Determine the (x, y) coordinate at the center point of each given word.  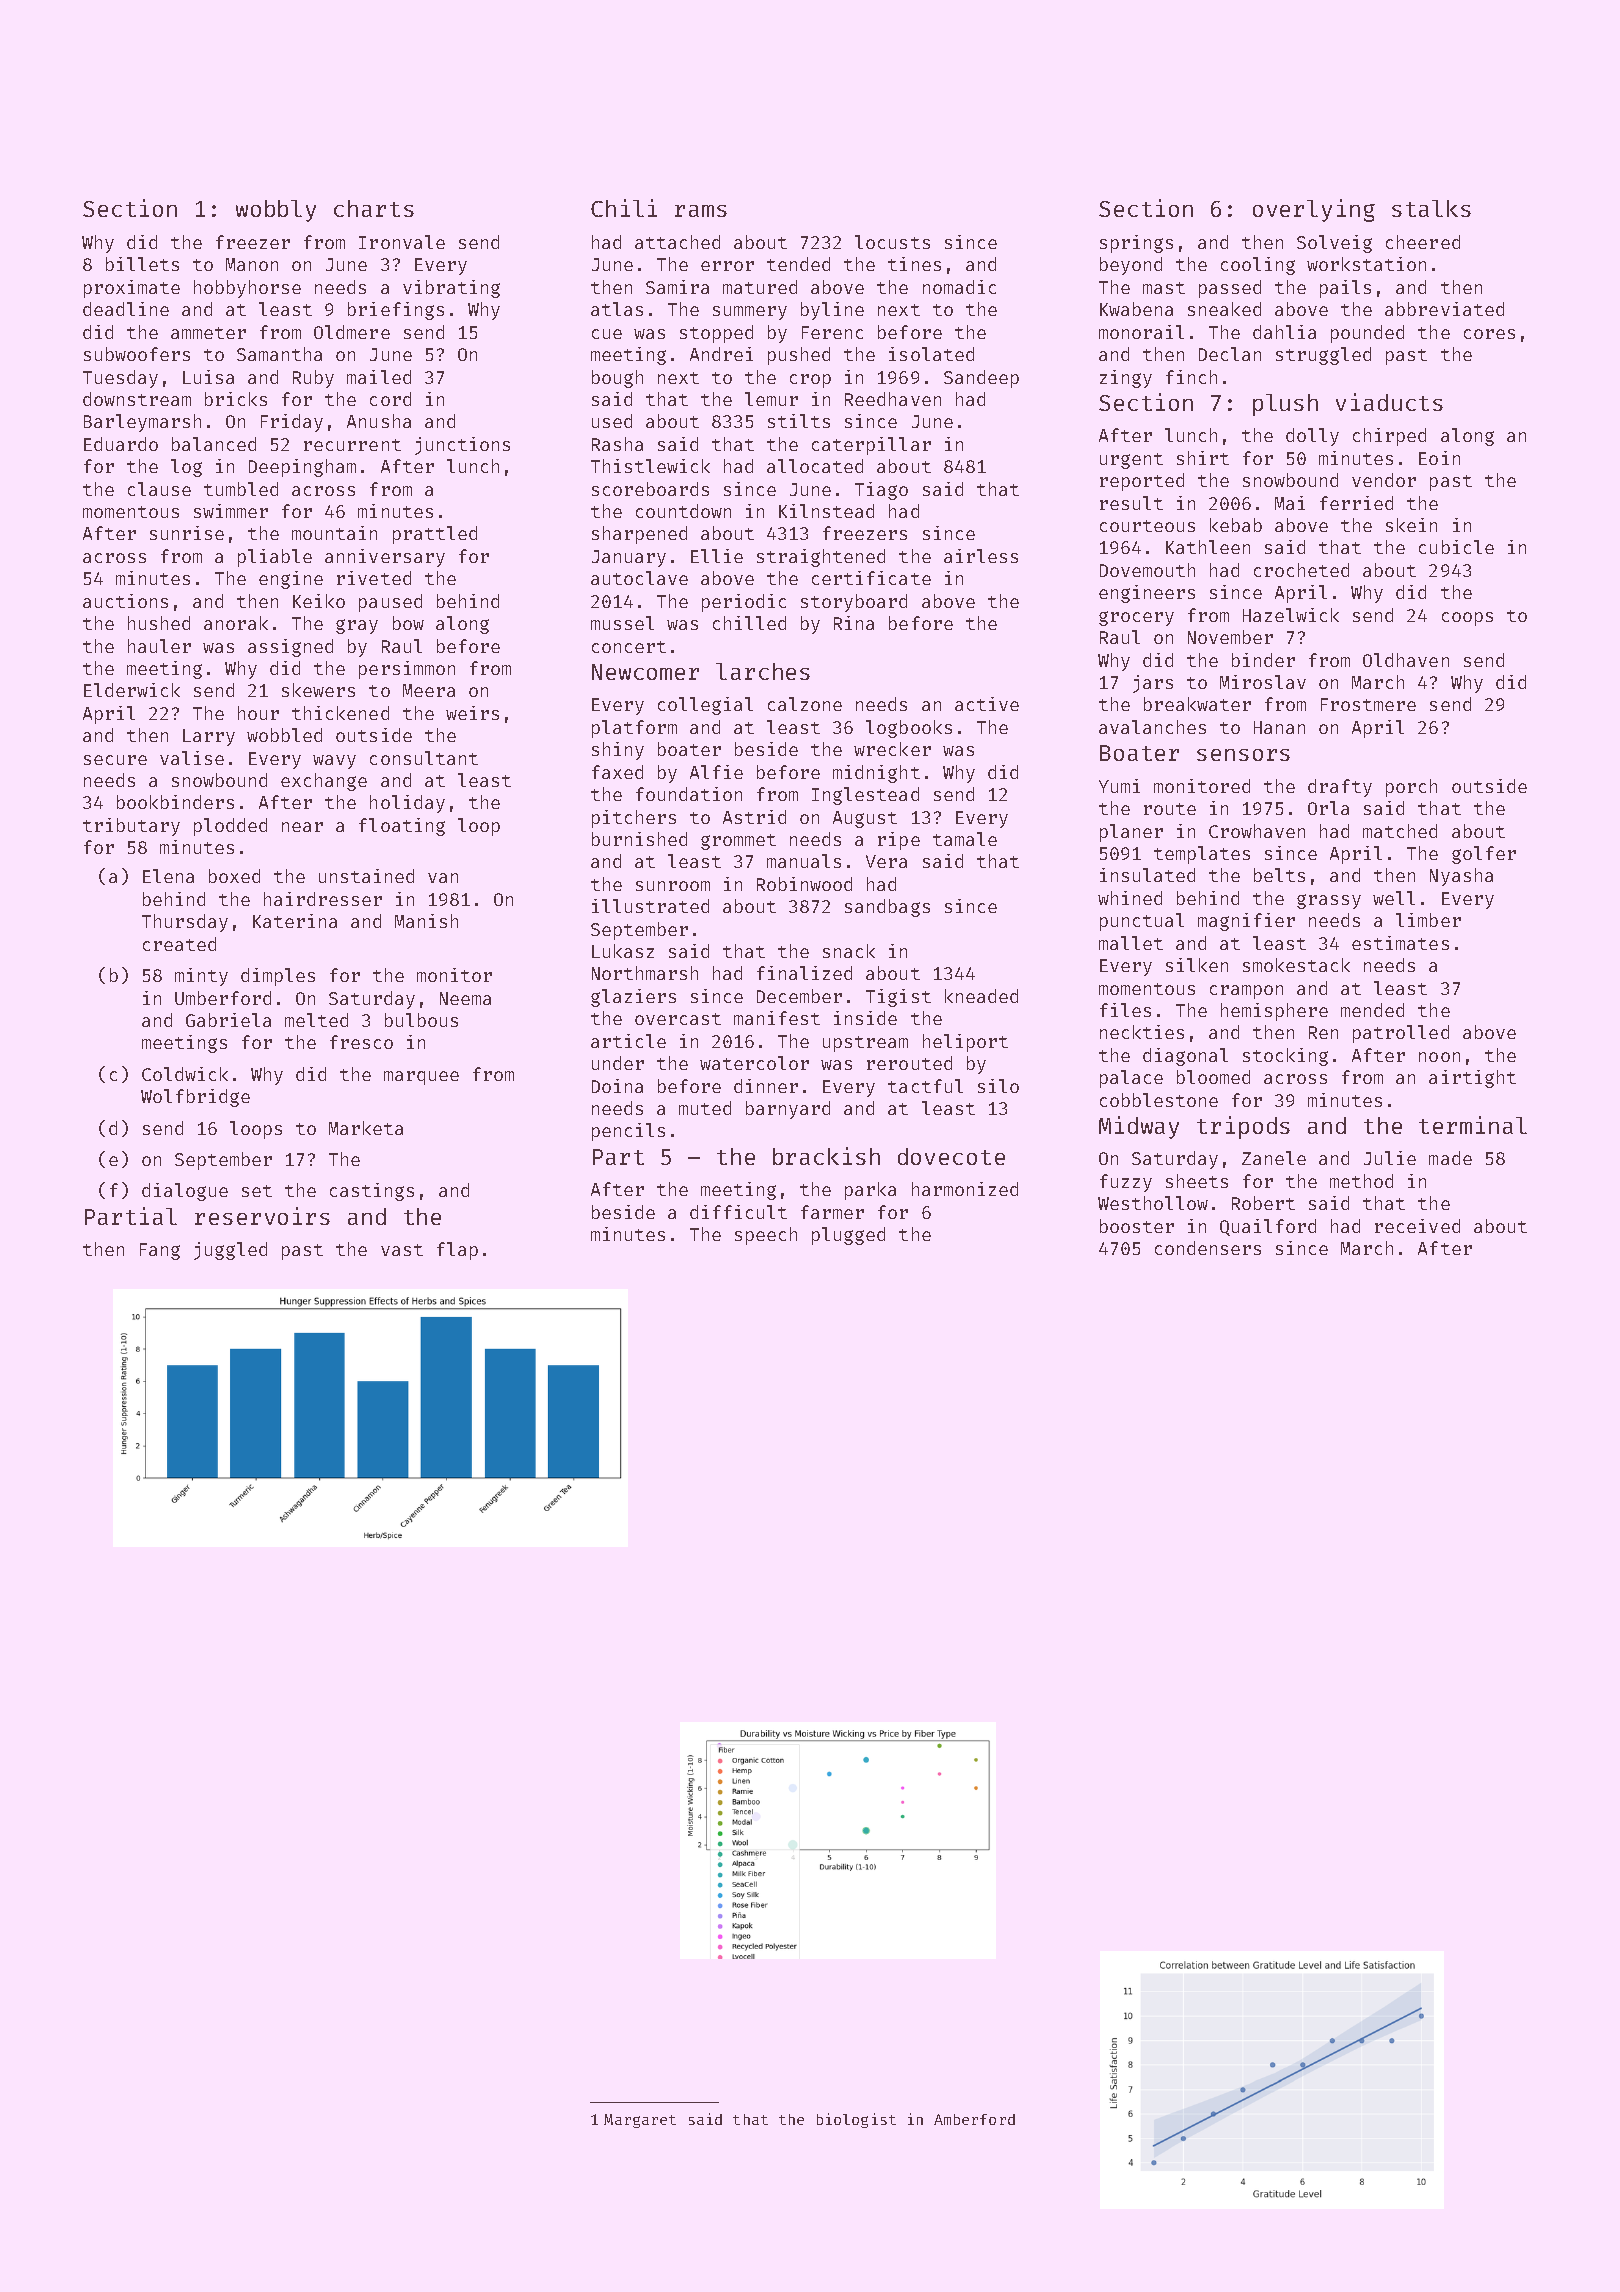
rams (701, 211)
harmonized (965, 1189)
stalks (1431, 208)
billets (142, 264)
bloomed (1213, 1077)
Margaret (640, 2121)
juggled (230, 1251)
